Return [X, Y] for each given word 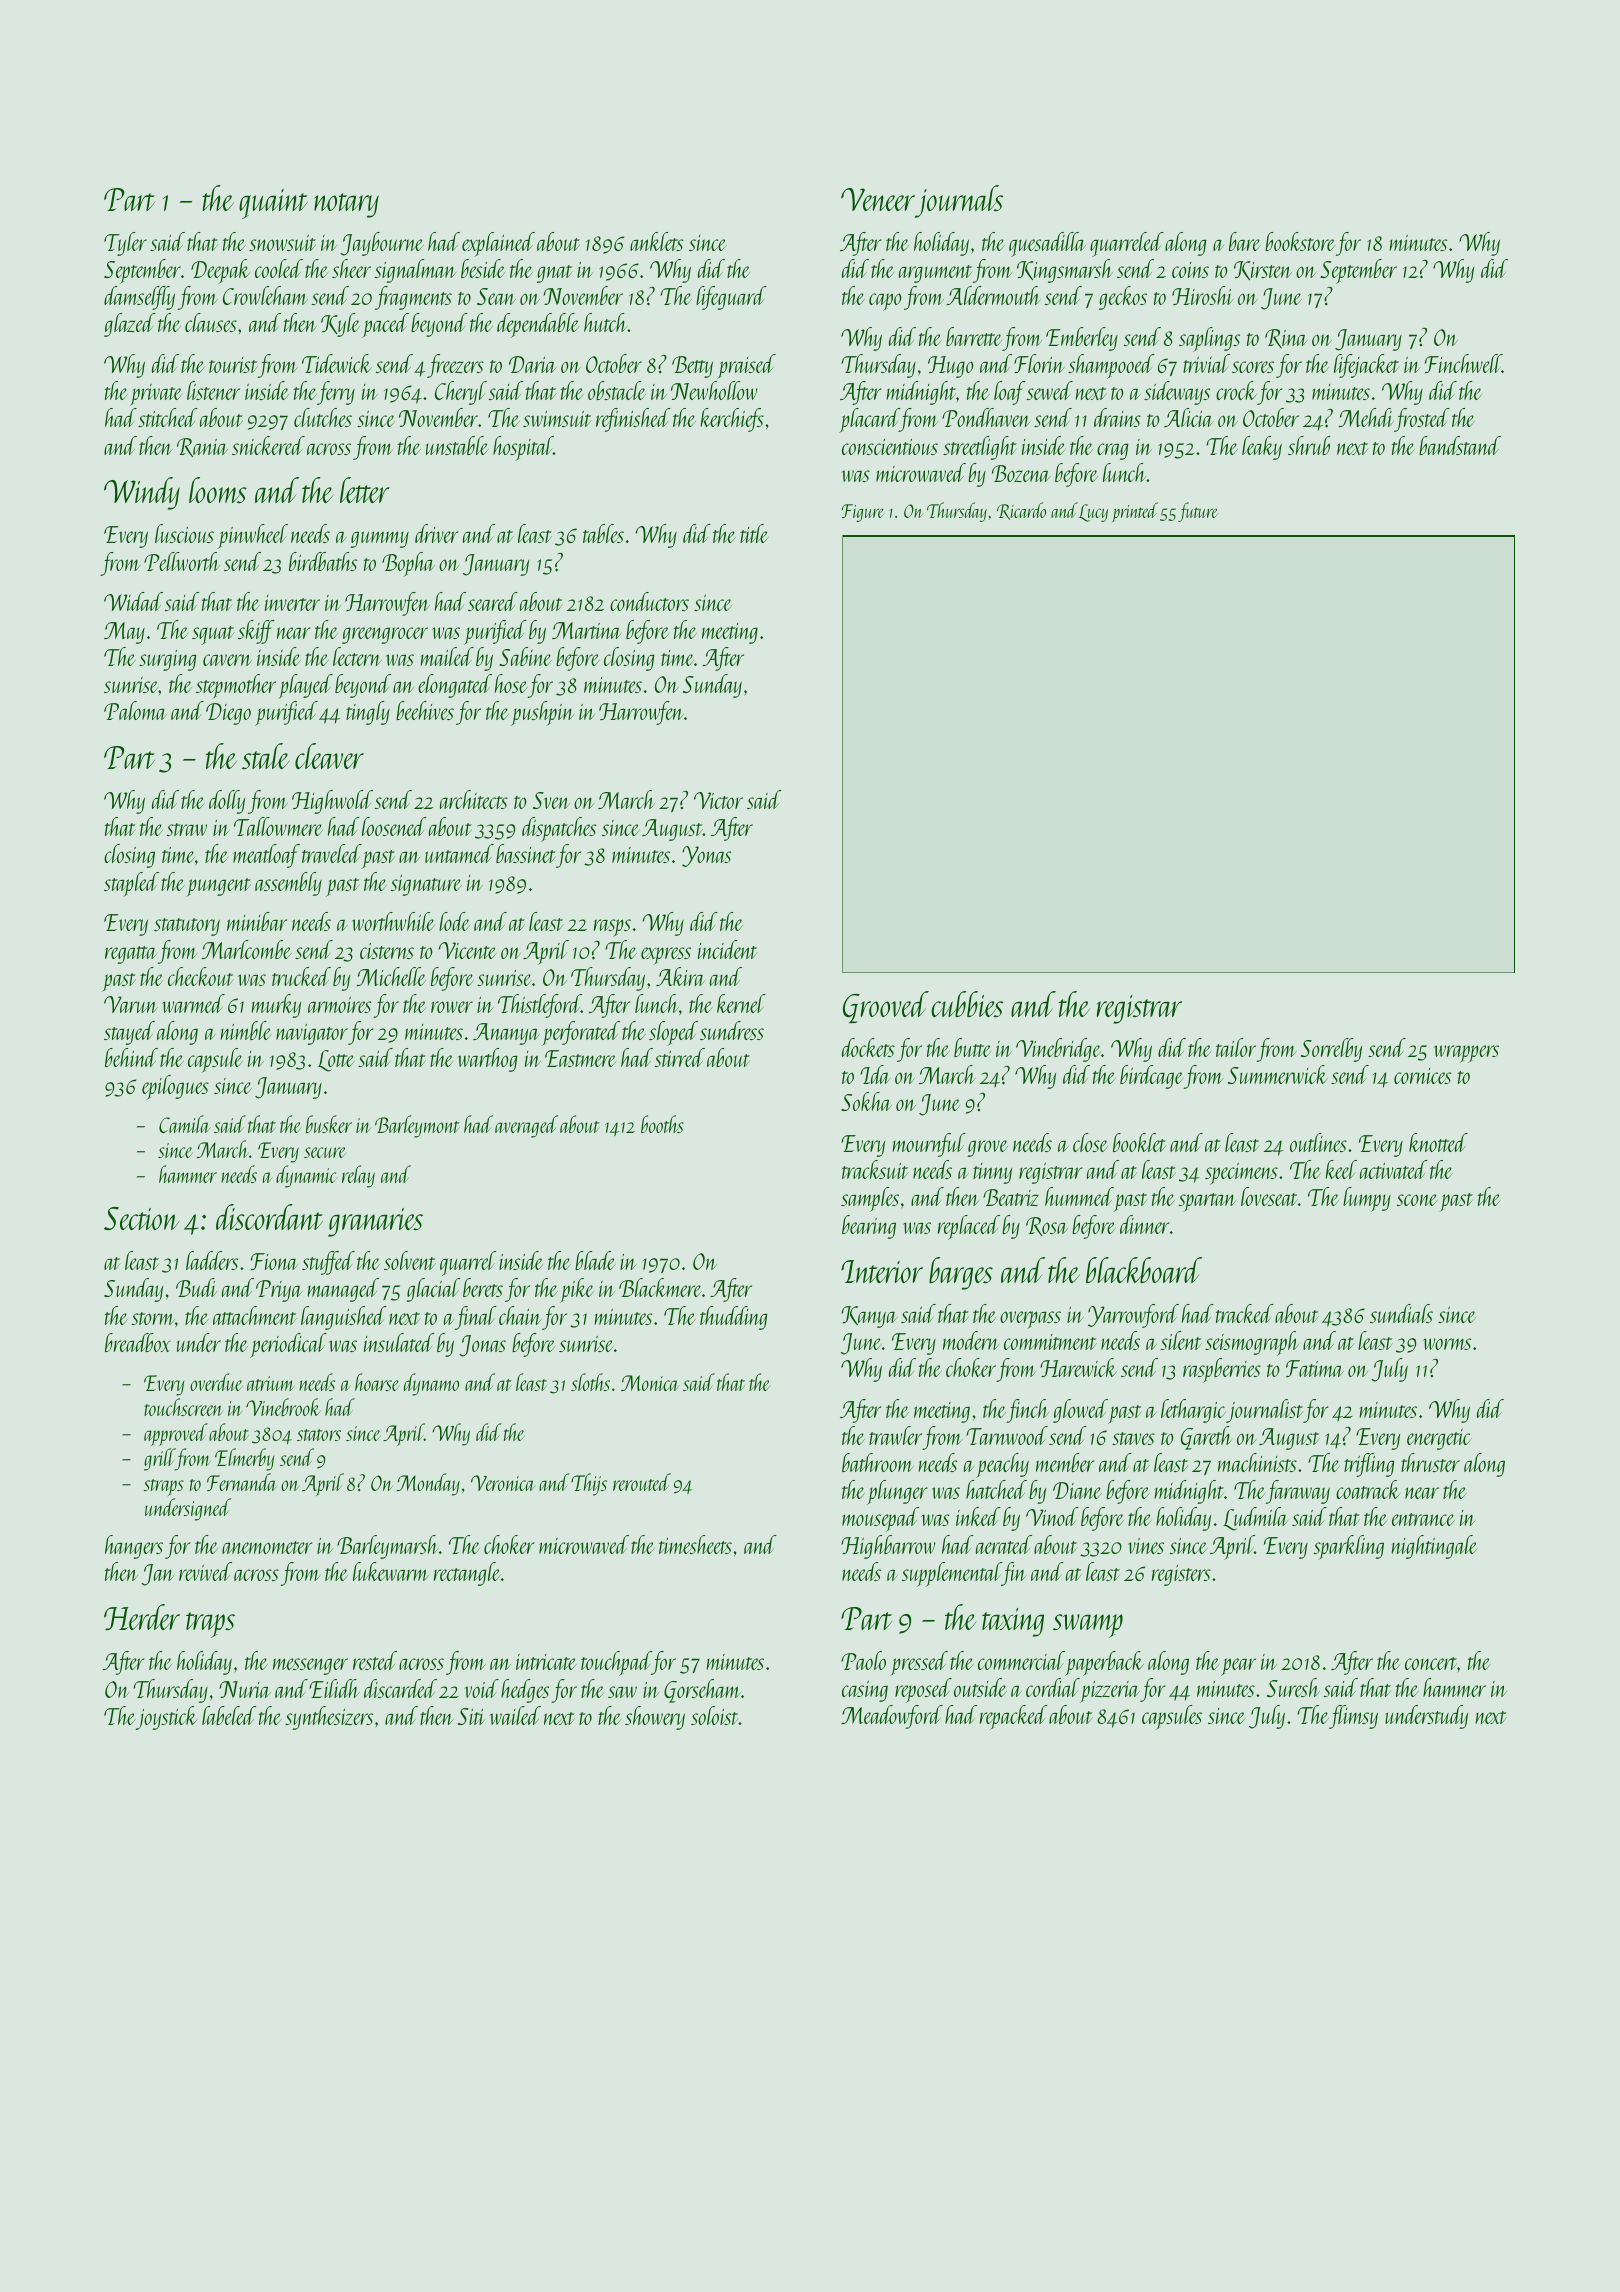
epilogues [175, 1087]
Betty [692, 367]
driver [436, 533]
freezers [455, 366]
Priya [279, 1291]
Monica [650, 1383]
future [1197, 512]
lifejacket [1366, 366]
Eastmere [580, 1058]
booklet [1139, 1142]
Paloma [135, 710]
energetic [1439, 1439]
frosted [1422, 420]
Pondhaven [986, 417]
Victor [718, 800]
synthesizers [329, 1718]
